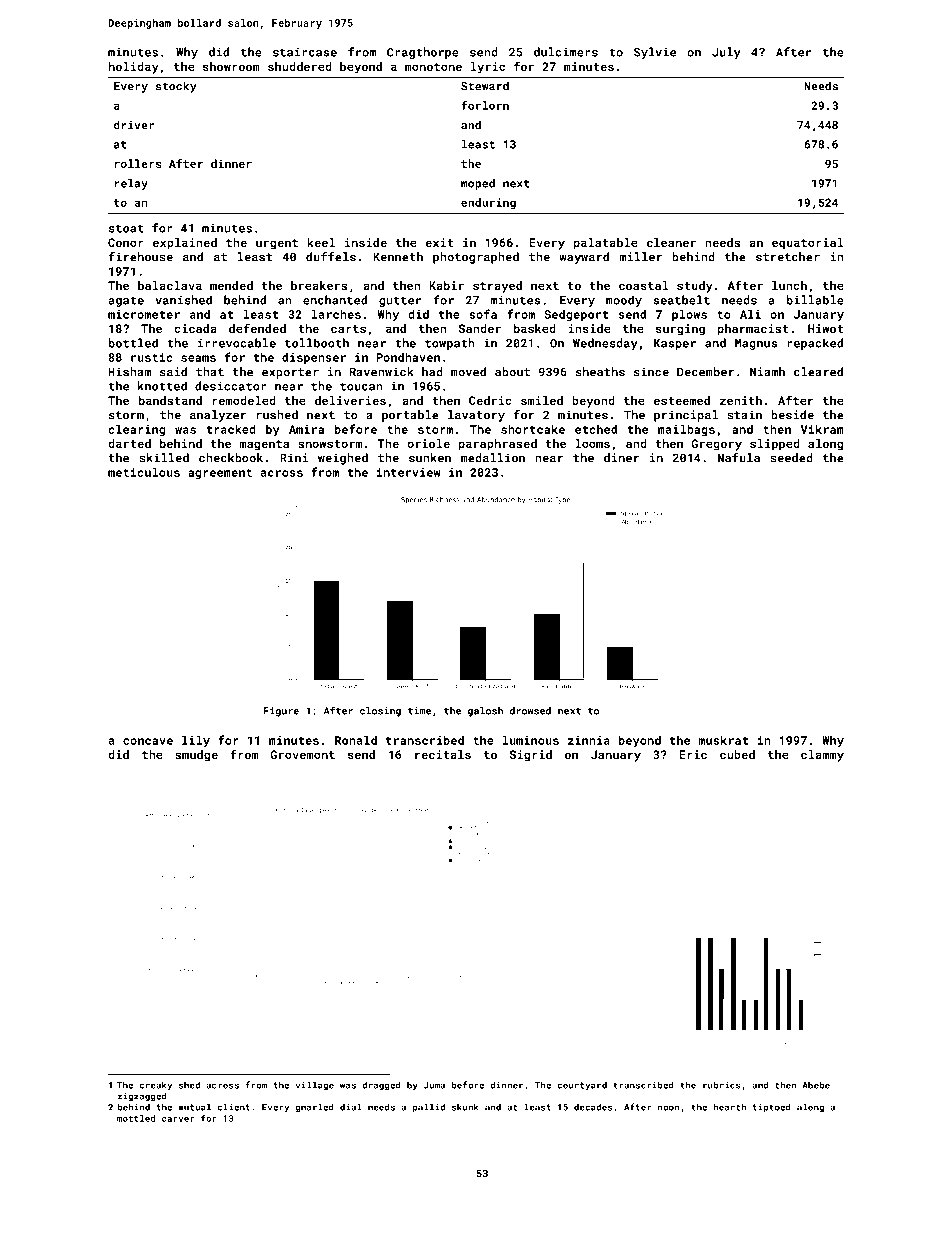 This screenshot has height=1233, width=952. Describe the element at coordinates (722, 1085) in the screenshot. I see `rubrics` at that location.
